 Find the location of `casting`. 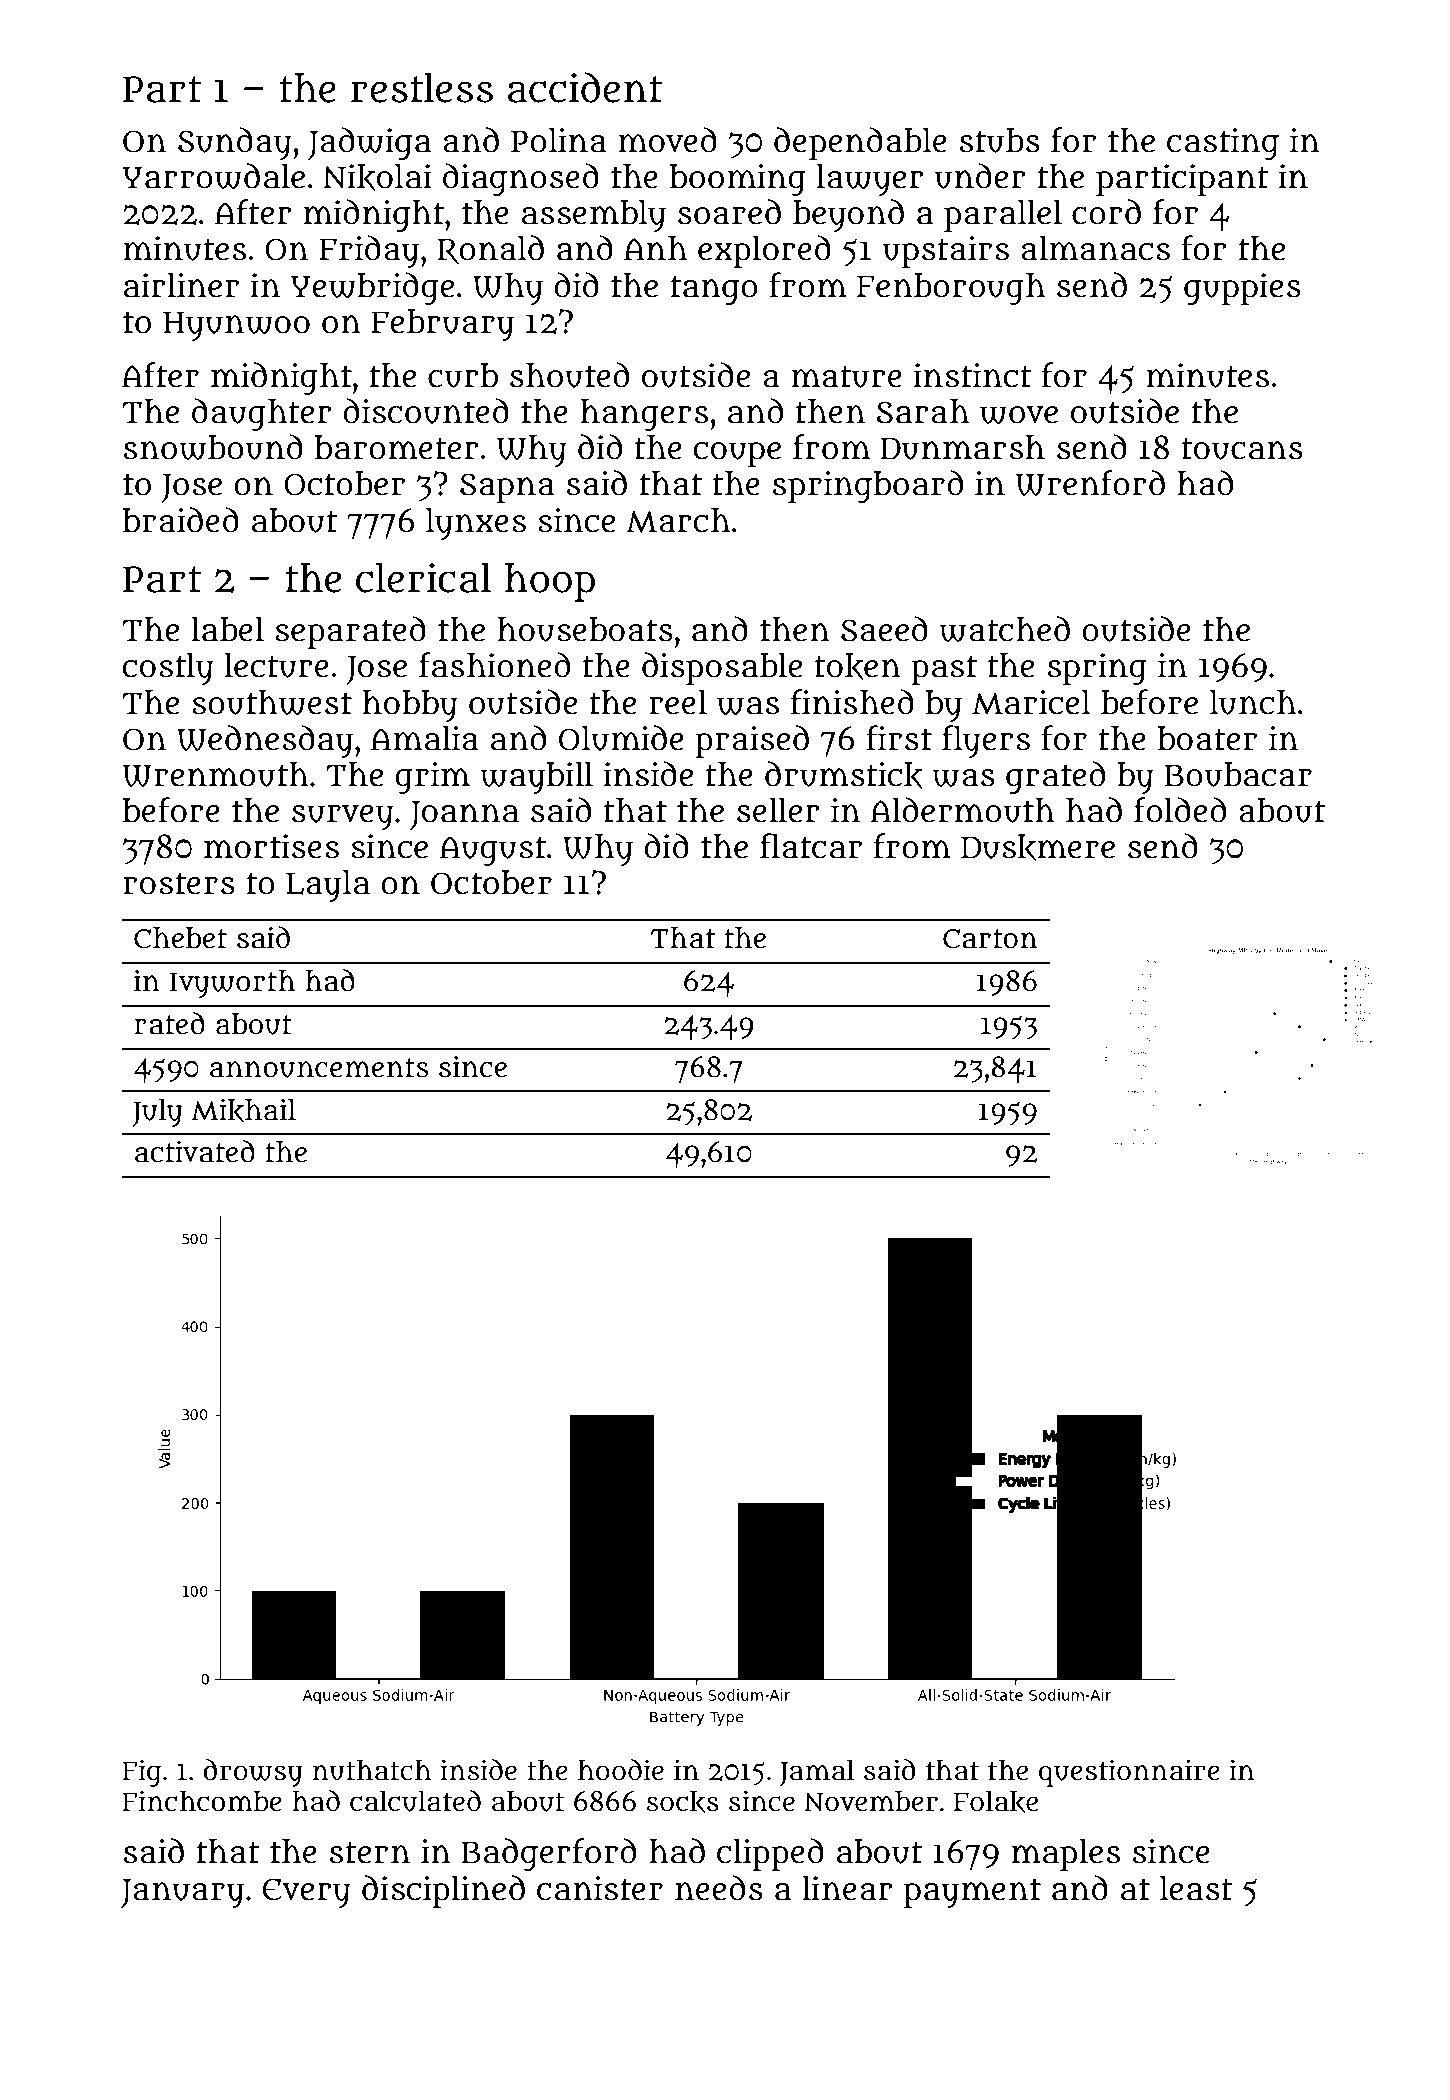

casting is located at coordinates (1223, 144).
